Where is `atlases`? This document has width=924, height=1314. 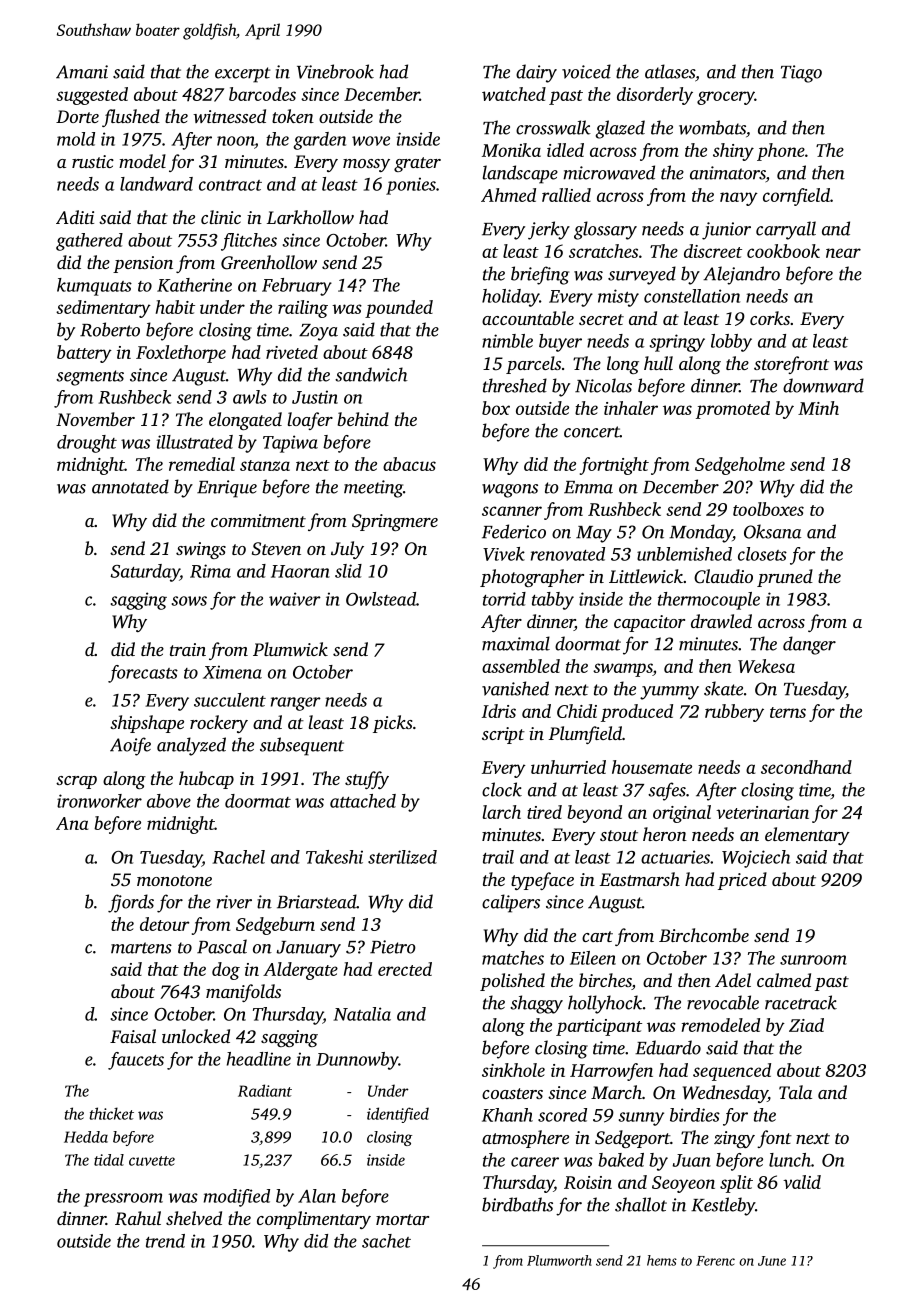 atlases is located at coordinates (670, 71).
